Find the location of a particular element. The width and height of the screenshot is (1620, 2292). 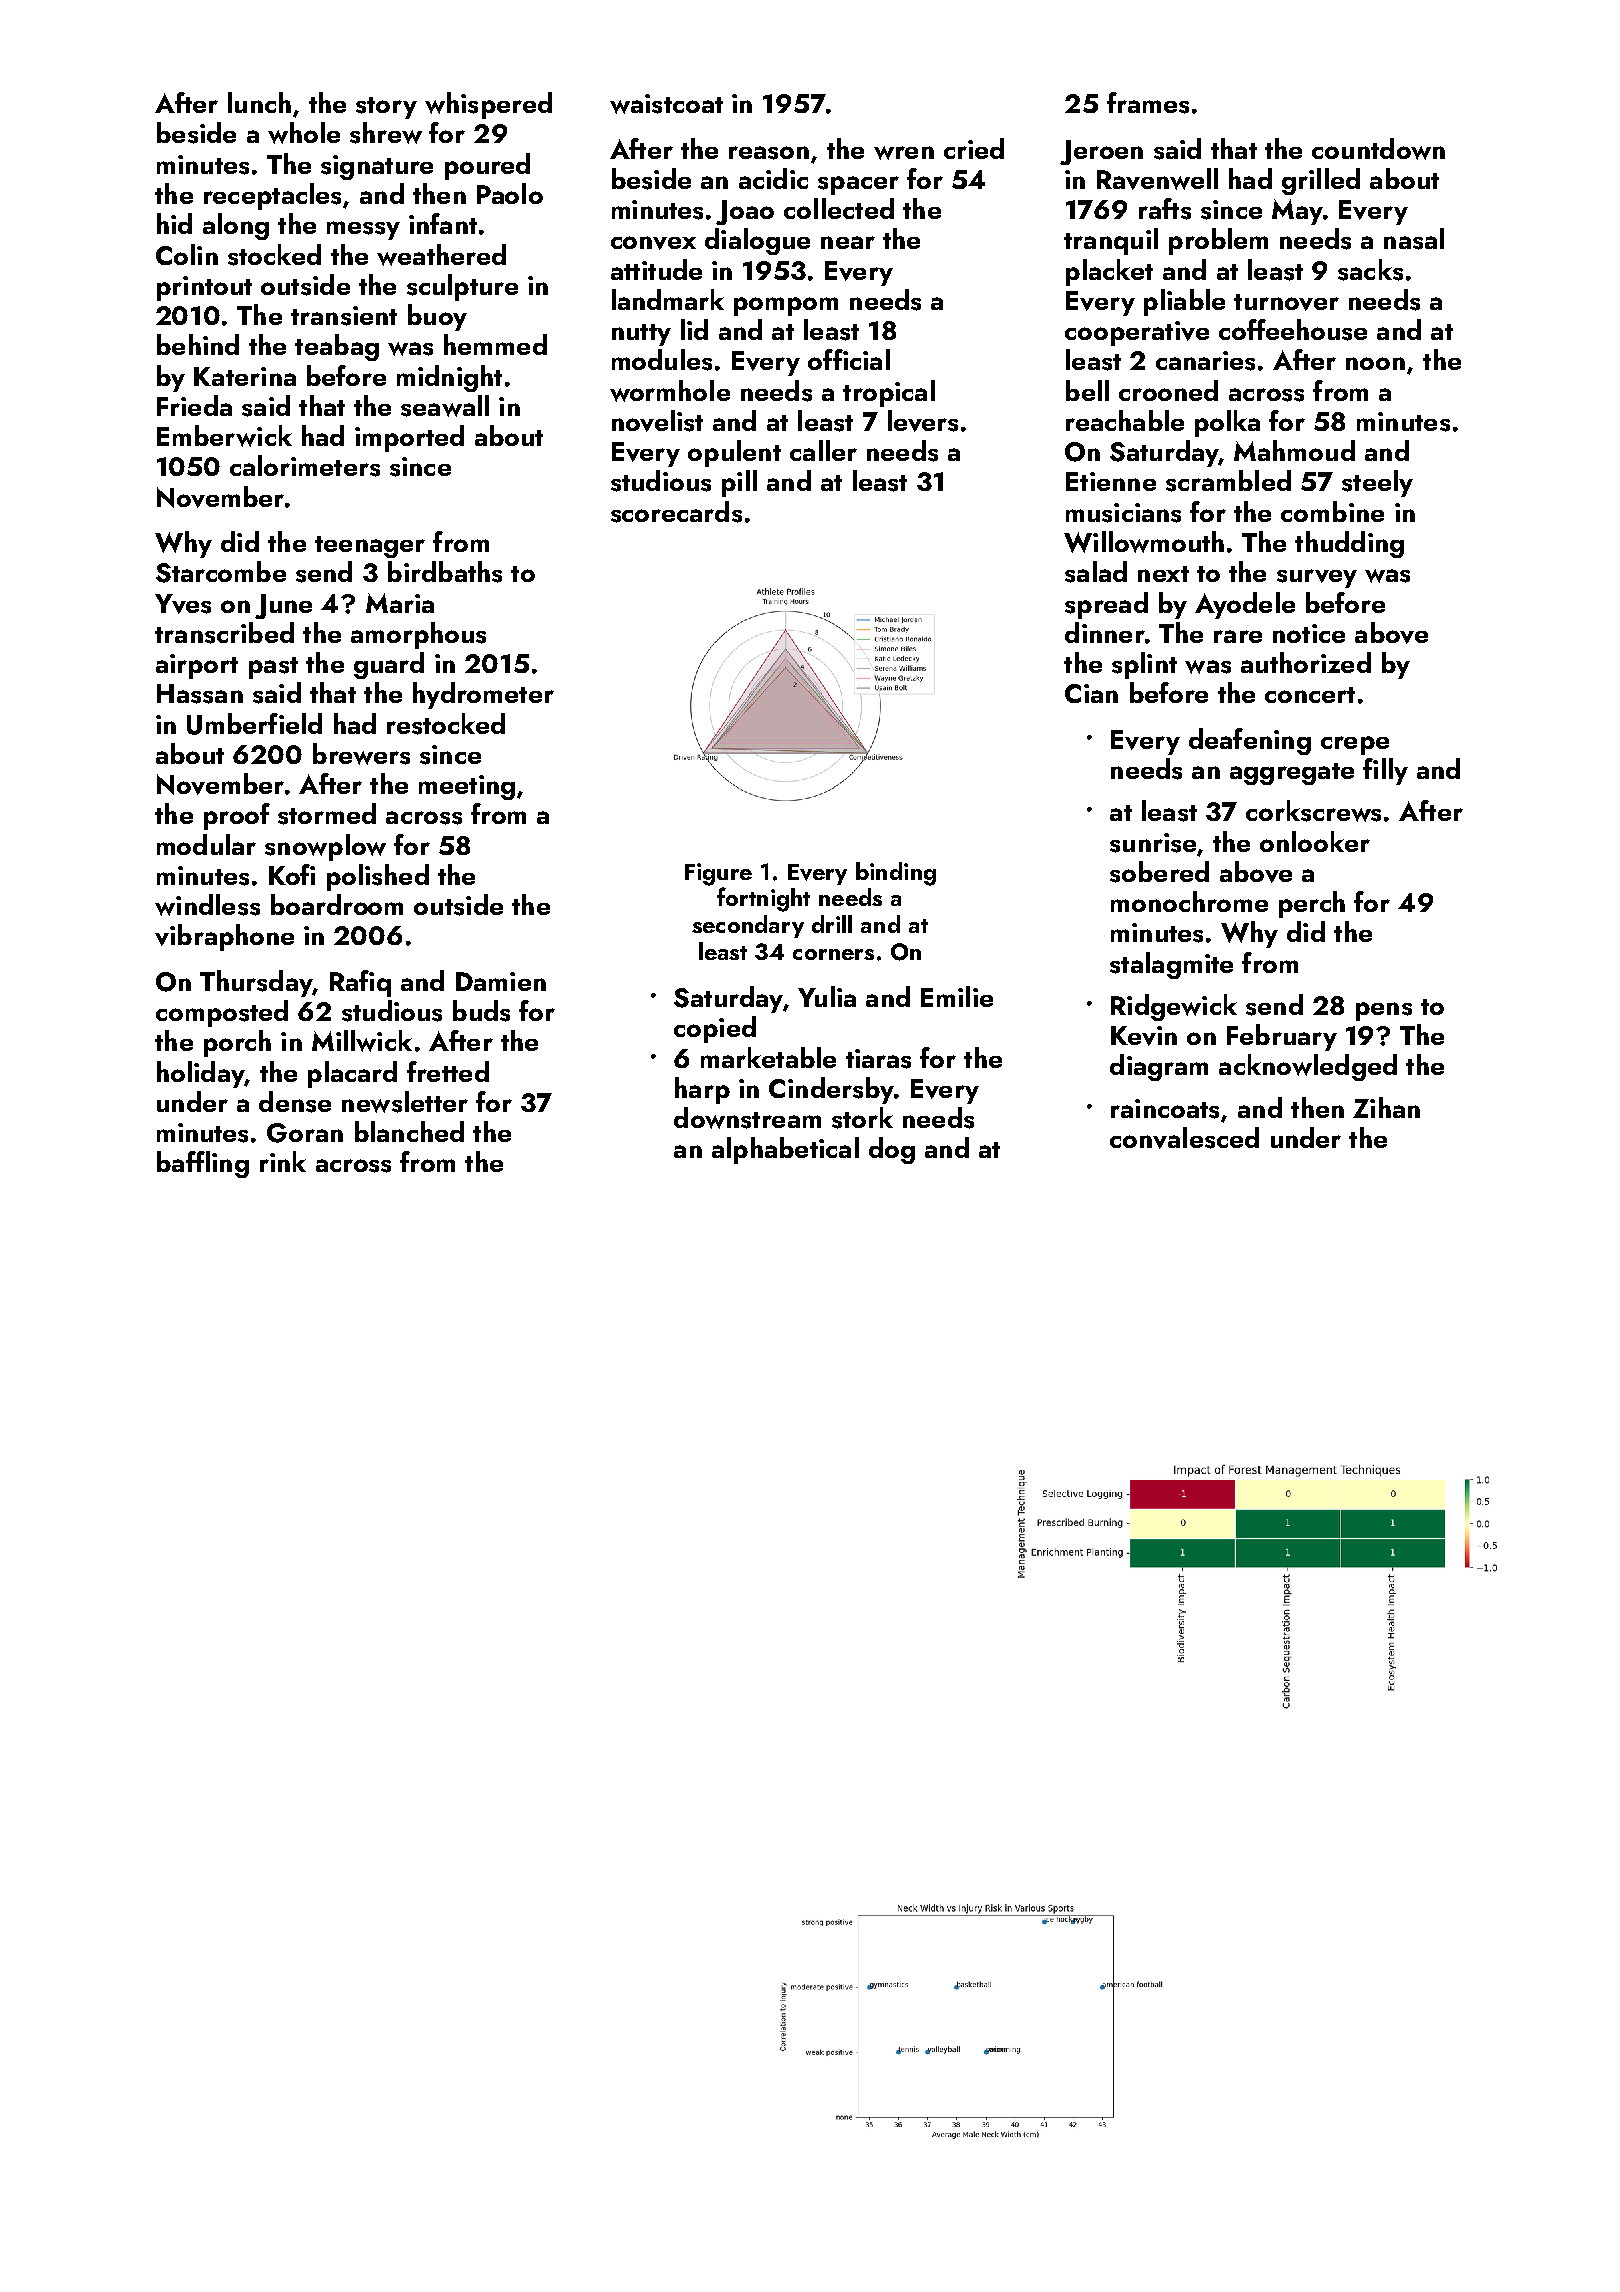

fortnight is located at coordinates (763, 899).
